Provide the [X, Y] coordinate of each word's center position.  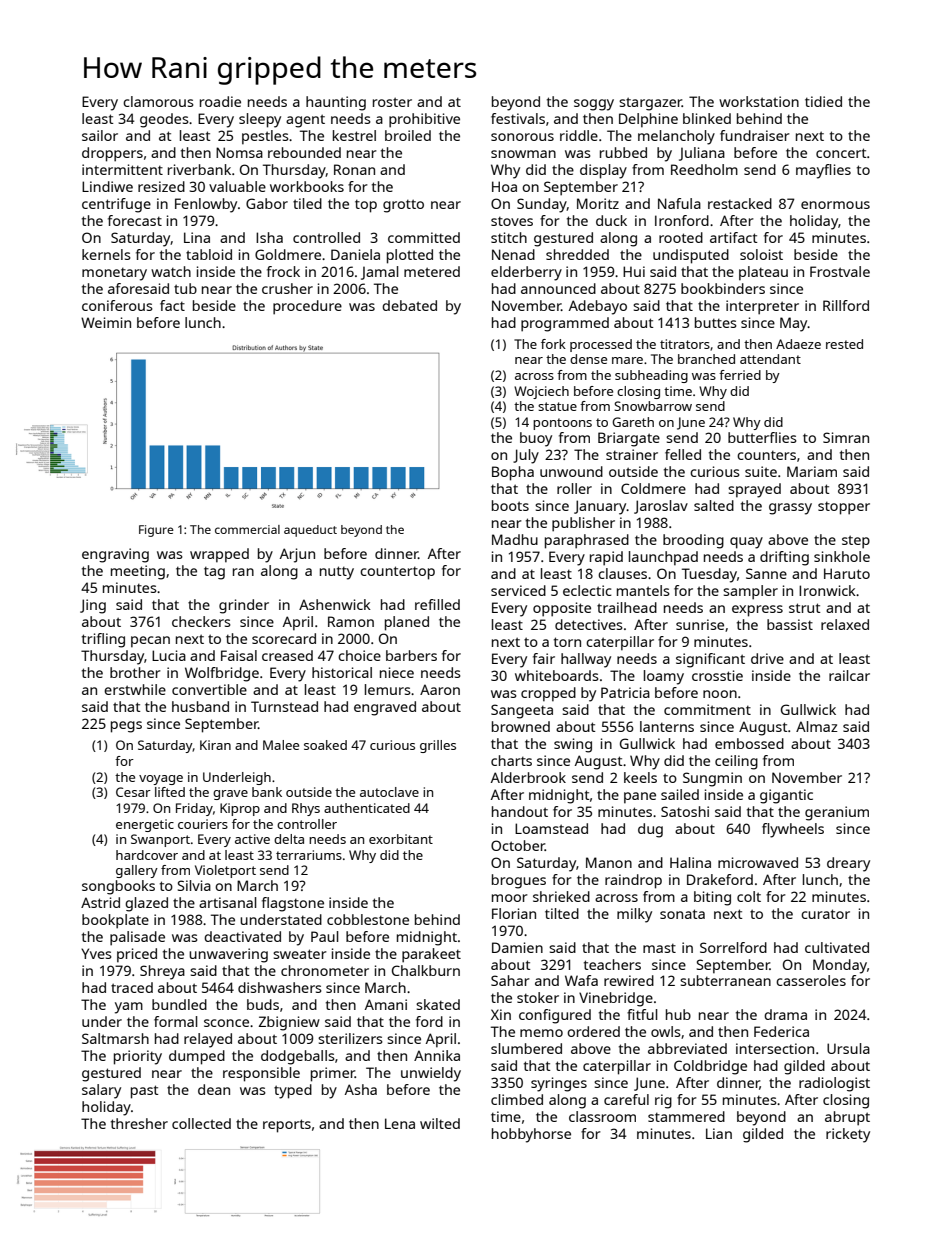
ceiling [736, 762]
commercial [247, 529]
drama [785, 1014]
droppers [112, 154]
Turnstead [284, 706]
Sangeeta [522, 711]
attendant [770, 359]
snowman [523, 154]
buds [263, 1004]
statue [557, 406]
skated [438, 1004]
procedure [307, 307]
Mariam [812, 471]
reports [287, 1126]
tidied [823, 101]
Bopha [513, 473]
